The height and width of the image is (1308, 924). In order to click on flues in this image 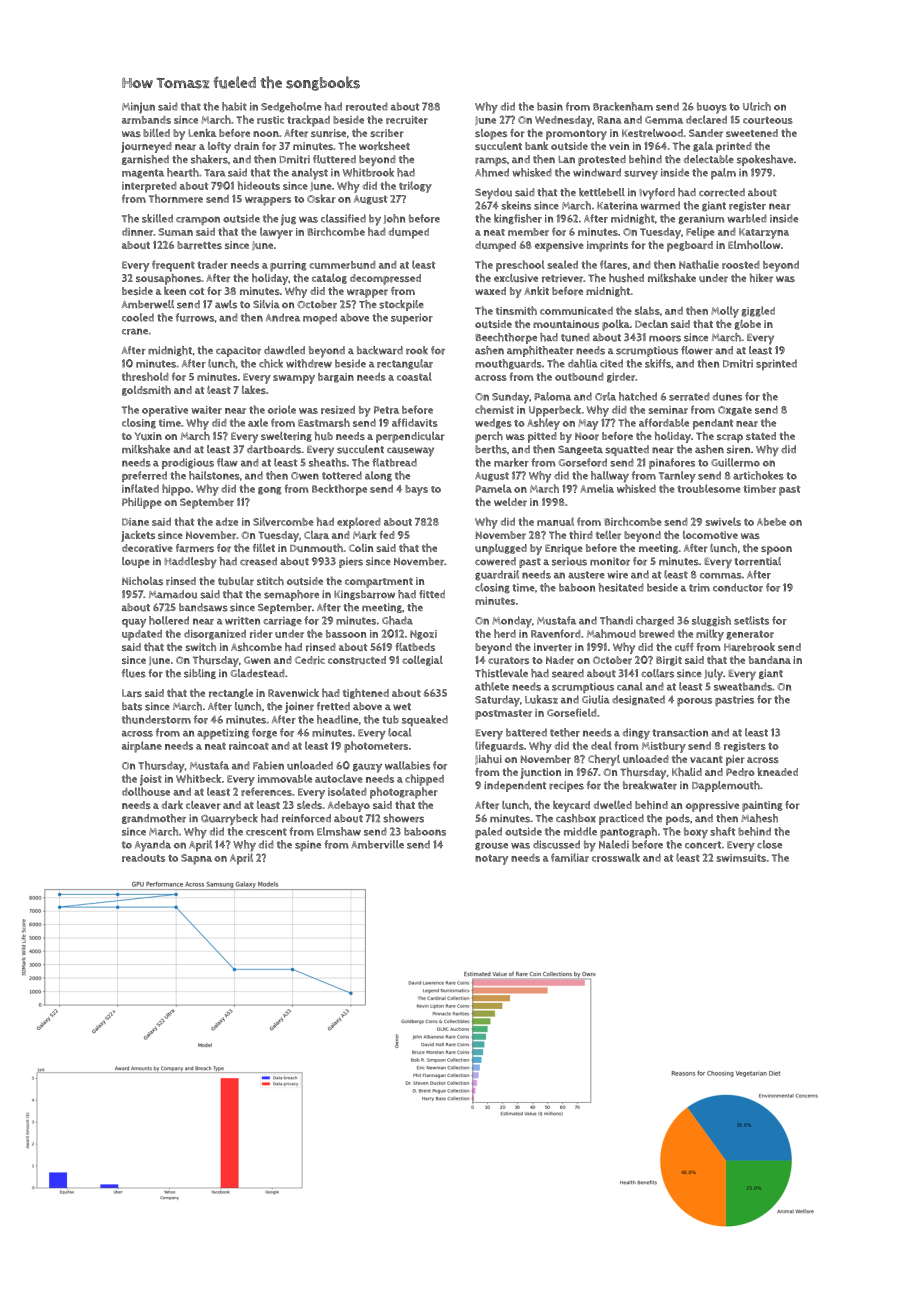, I will do `click(134, 673)`.
